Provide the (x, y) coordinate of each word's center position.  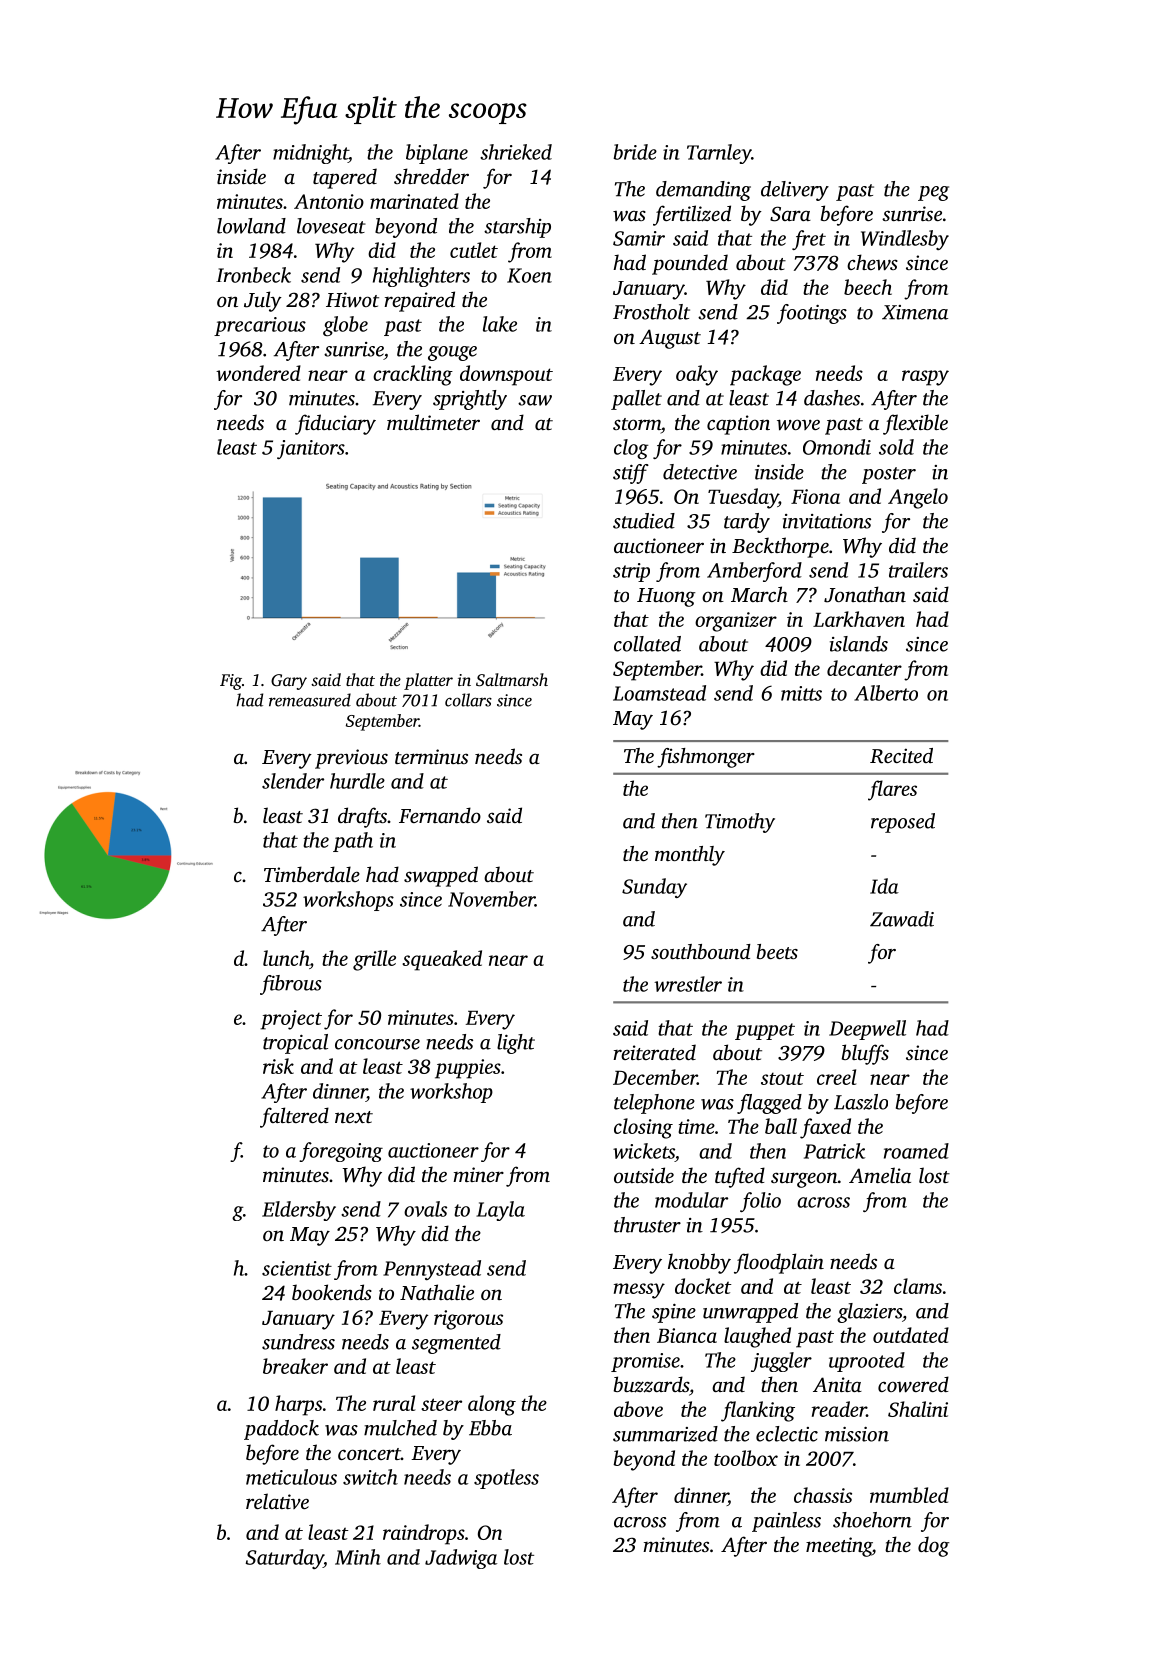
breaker (295, 1366)
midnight (310, 154)
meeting (839, 1547)
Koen (529, 275)
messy (639, 1291)
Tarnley (719, 154)
